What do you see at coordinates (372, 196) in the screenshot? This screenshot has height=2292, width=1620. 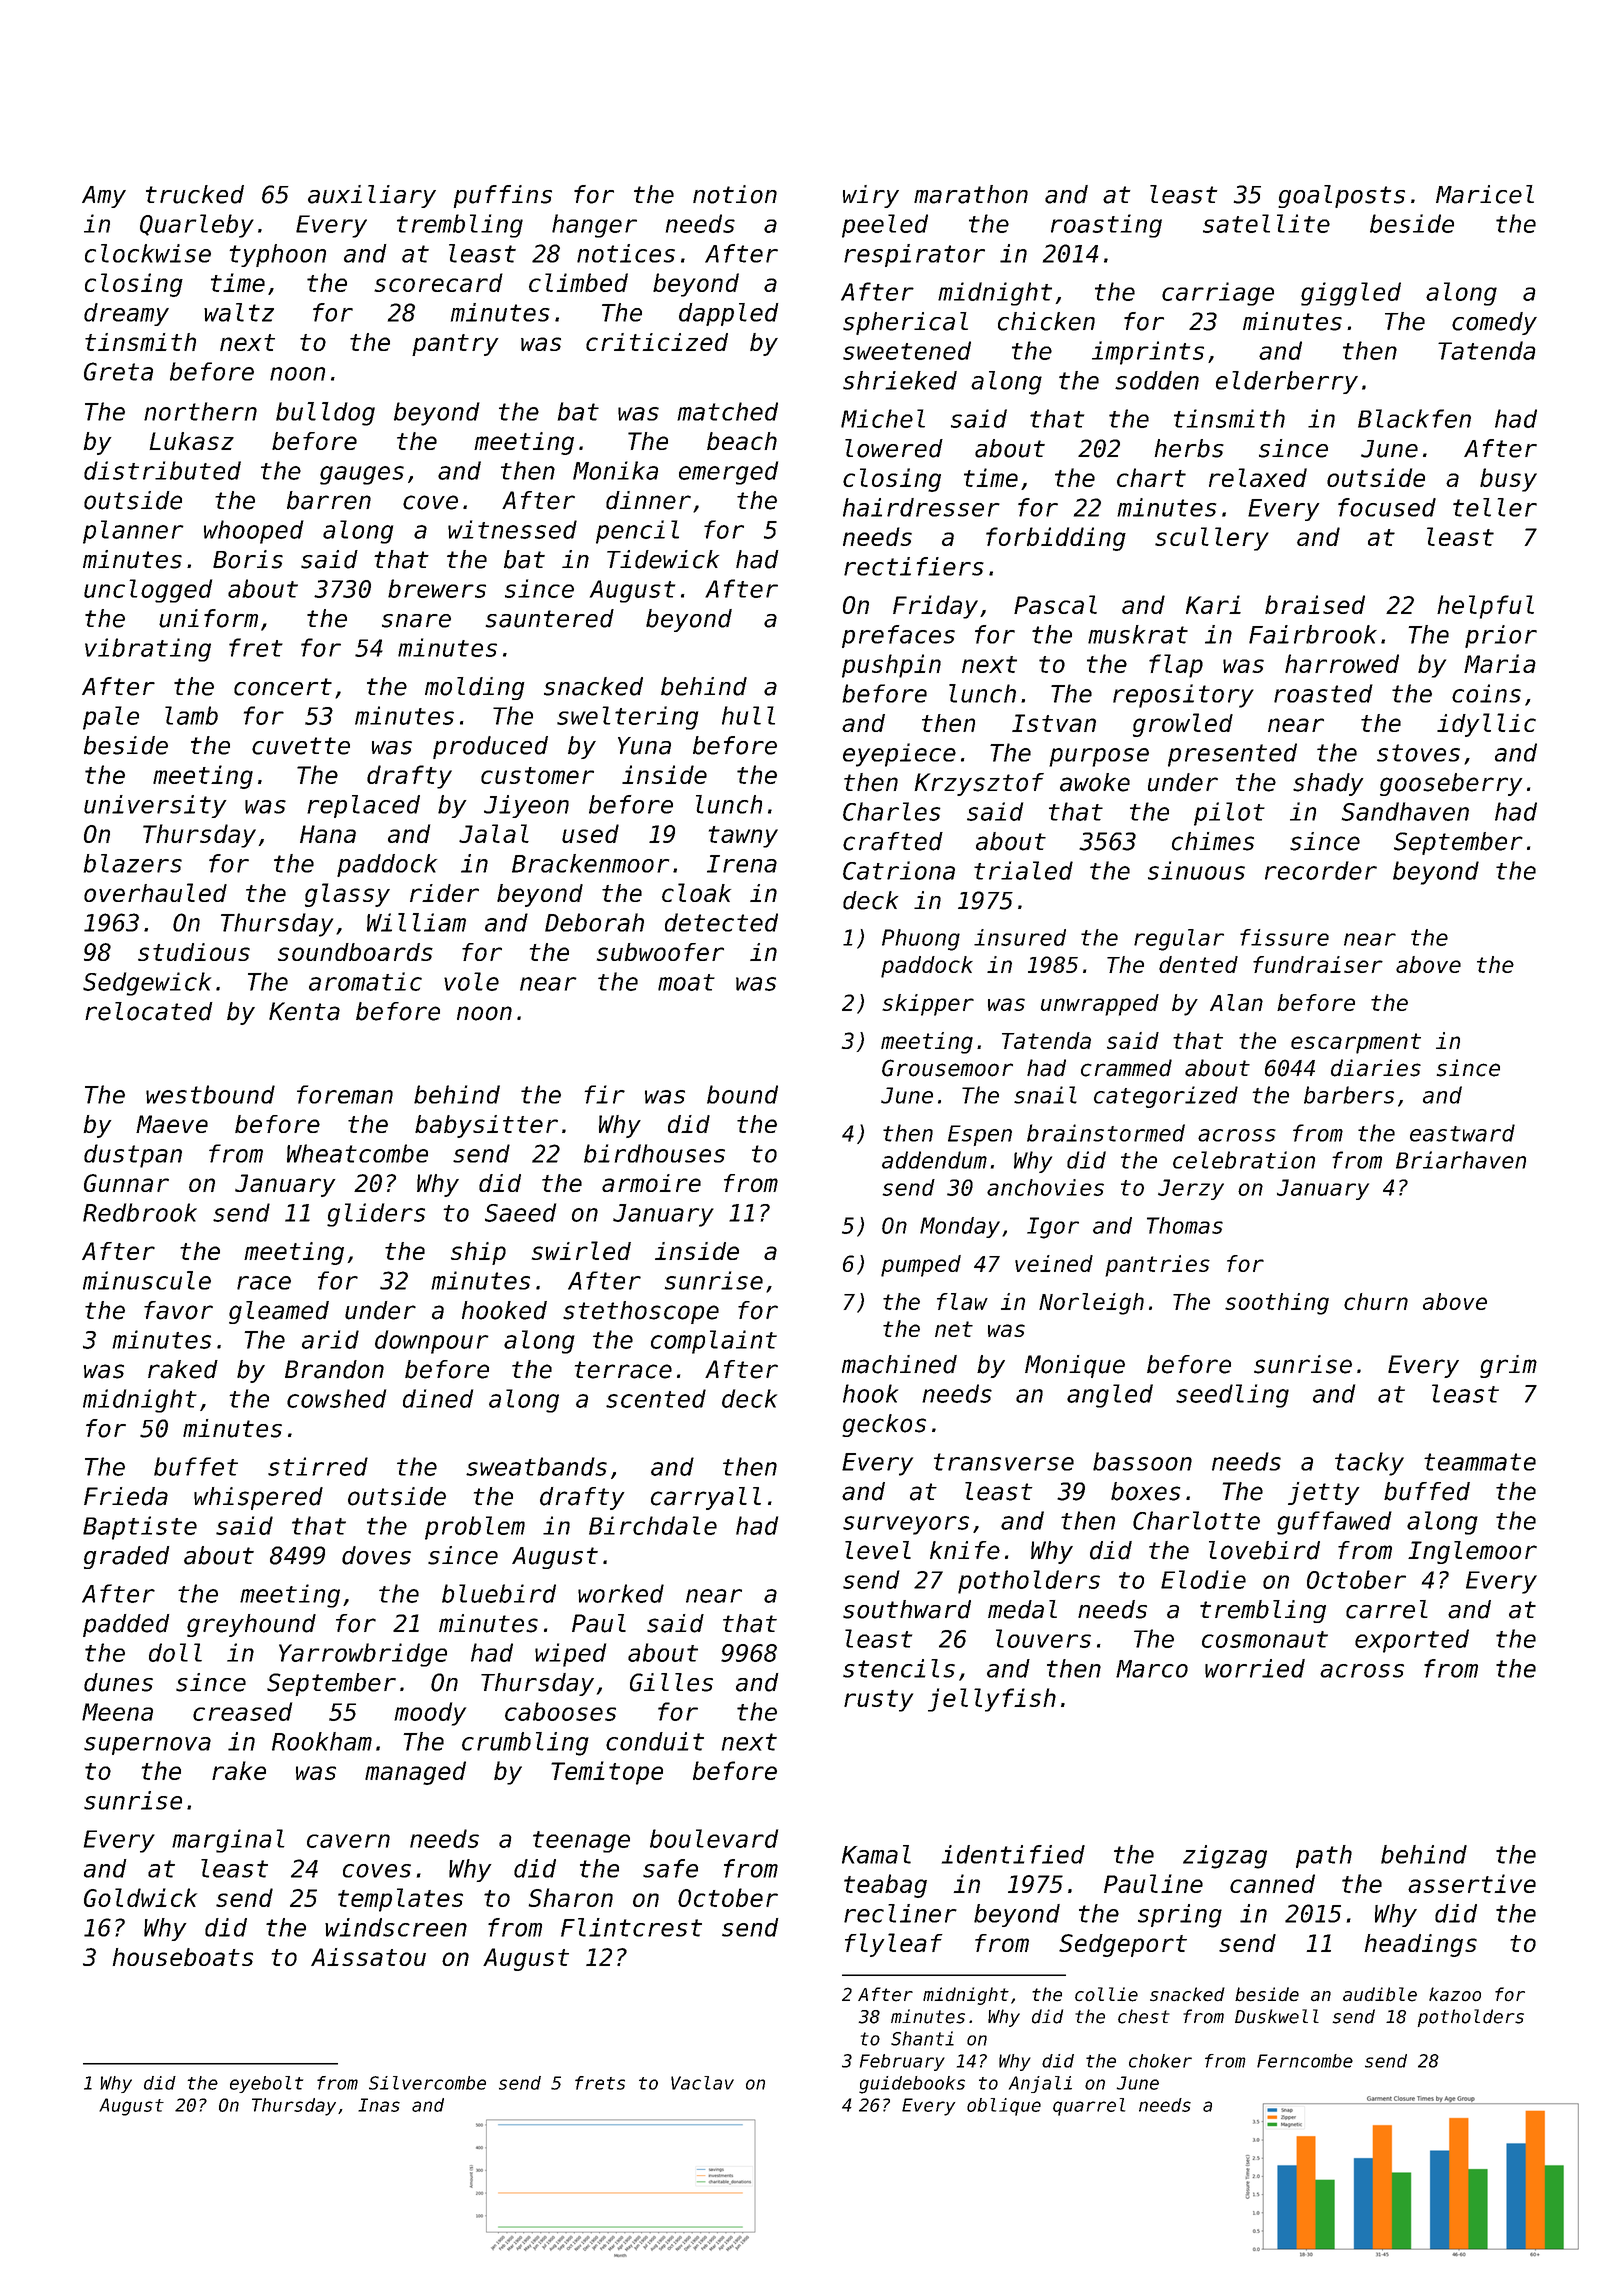 I see `auxiliary` at bounding box center [372, 196].
